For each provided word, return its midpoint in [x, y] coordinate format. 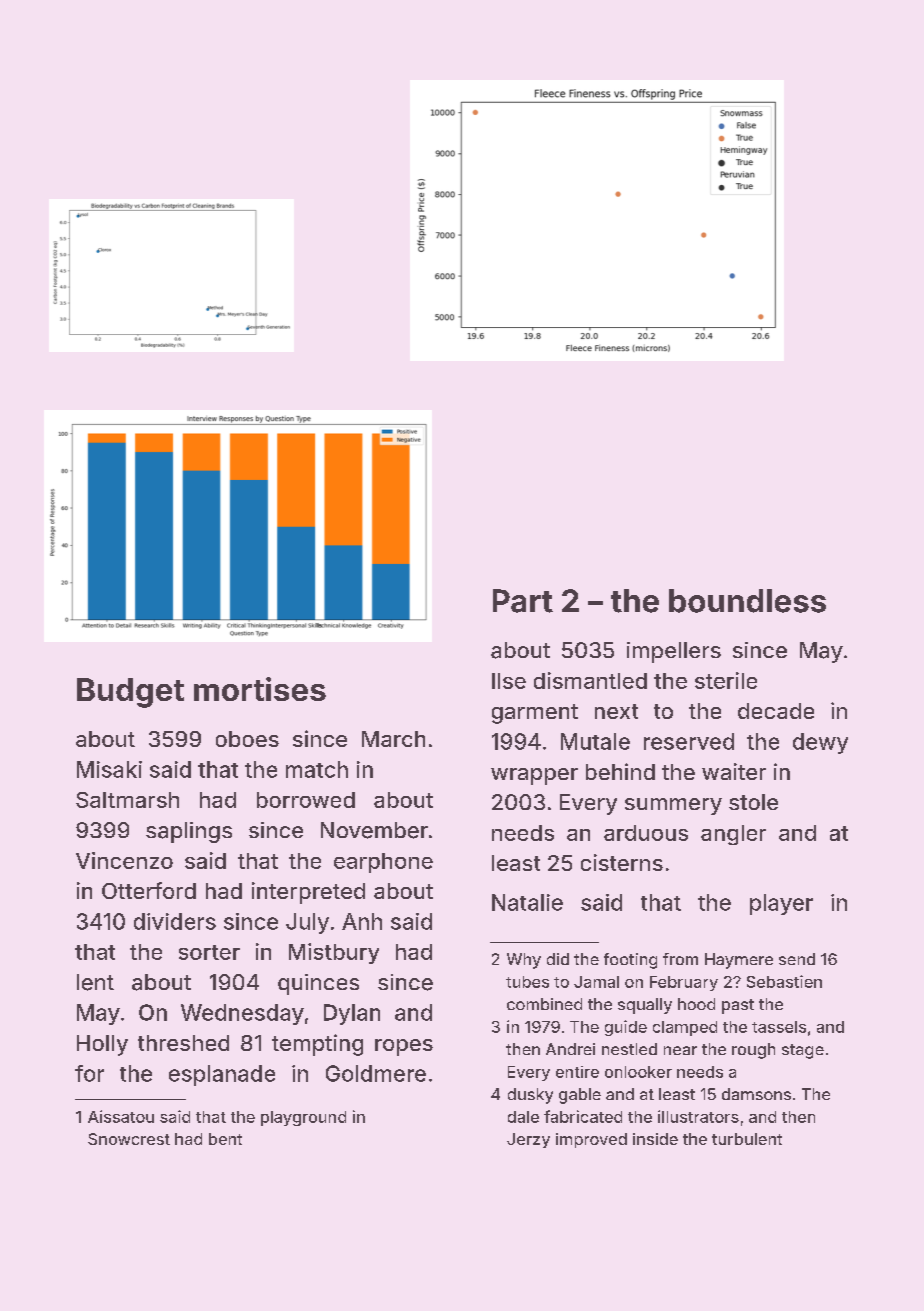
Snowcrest [129, 1139]
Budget [130, 693]
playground [303, 1118]
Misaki [109, 769]
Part [523, 601]
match [317, 769]
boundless [747, 601]
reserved [689, 741]
